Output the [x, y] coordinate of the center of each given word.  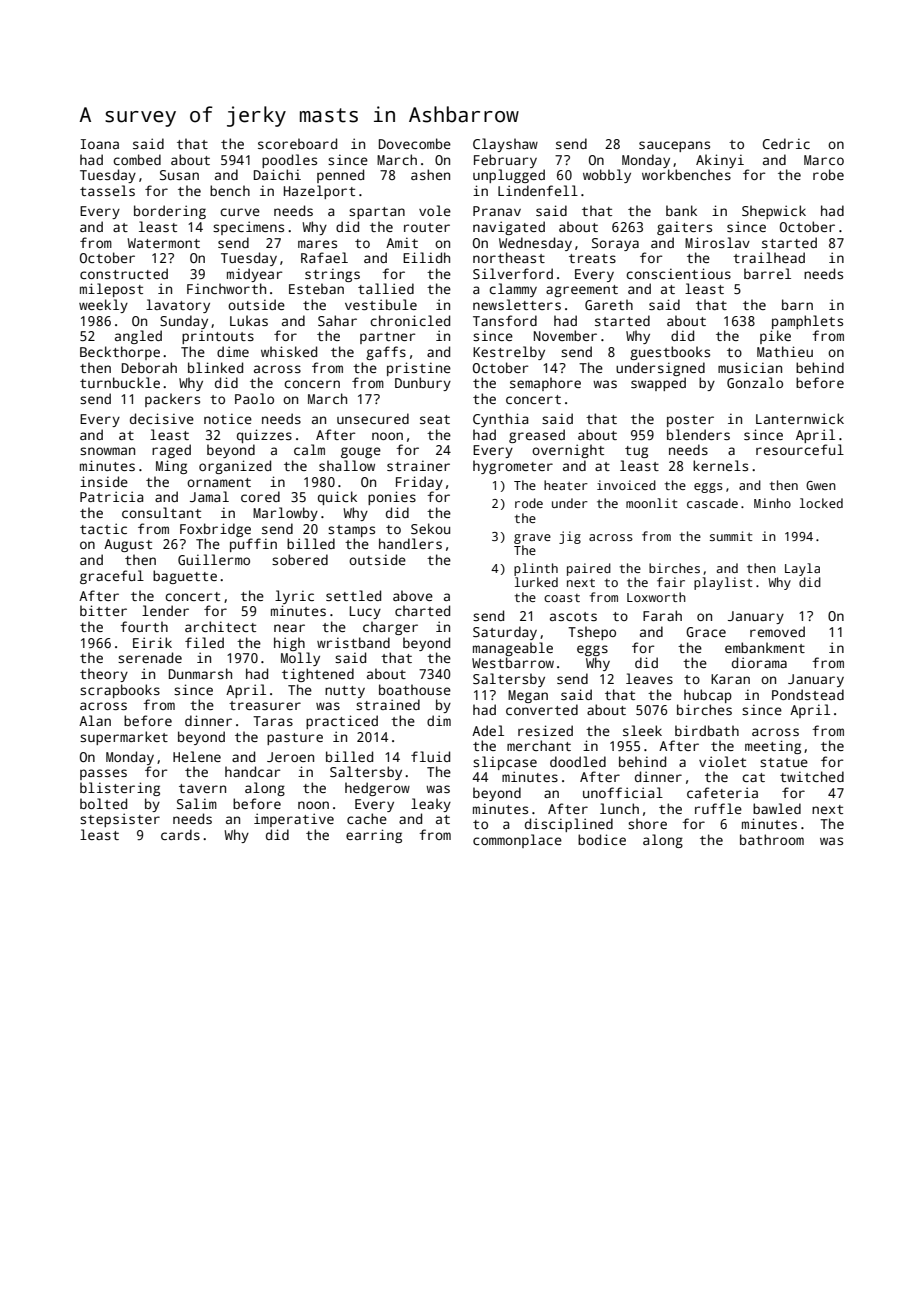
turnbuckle [120, 382]
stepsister [120, 820]
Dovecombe [415, 143]
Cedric [786, 143]
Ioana [100, 144]
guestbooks [670, 353]
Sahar [337, 320]
